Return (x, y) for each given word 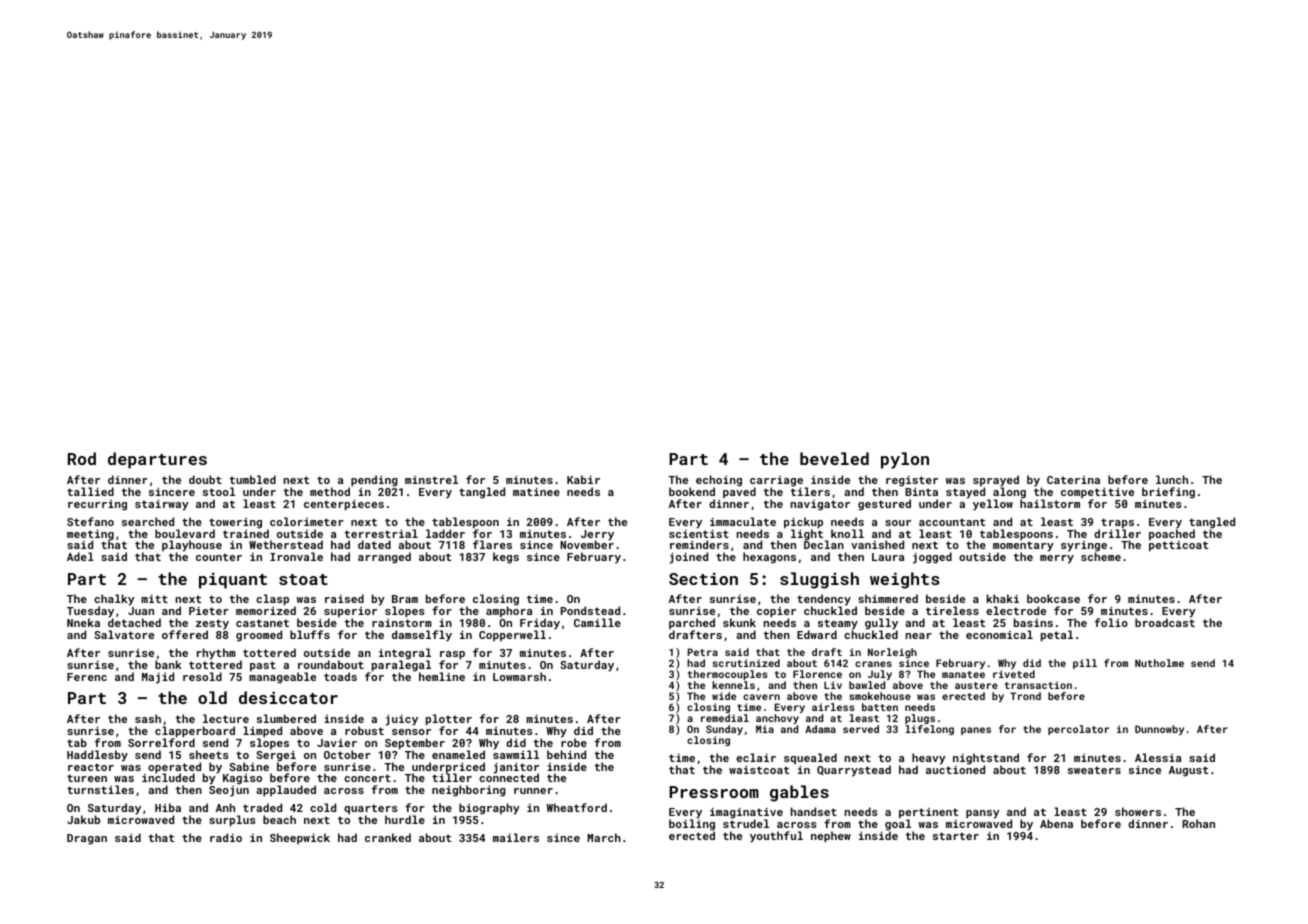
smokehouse (880, 696)
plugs (920, 719)
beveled (834, 458)
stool (219, 491)
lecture (226, 718)
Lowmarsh (519, 676)
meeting (90, 535)
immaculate (743, 521)
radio (226, 837)
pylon (905, 460)
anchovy (777, 719)
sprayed (996, 481)
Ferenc (87, 677)
